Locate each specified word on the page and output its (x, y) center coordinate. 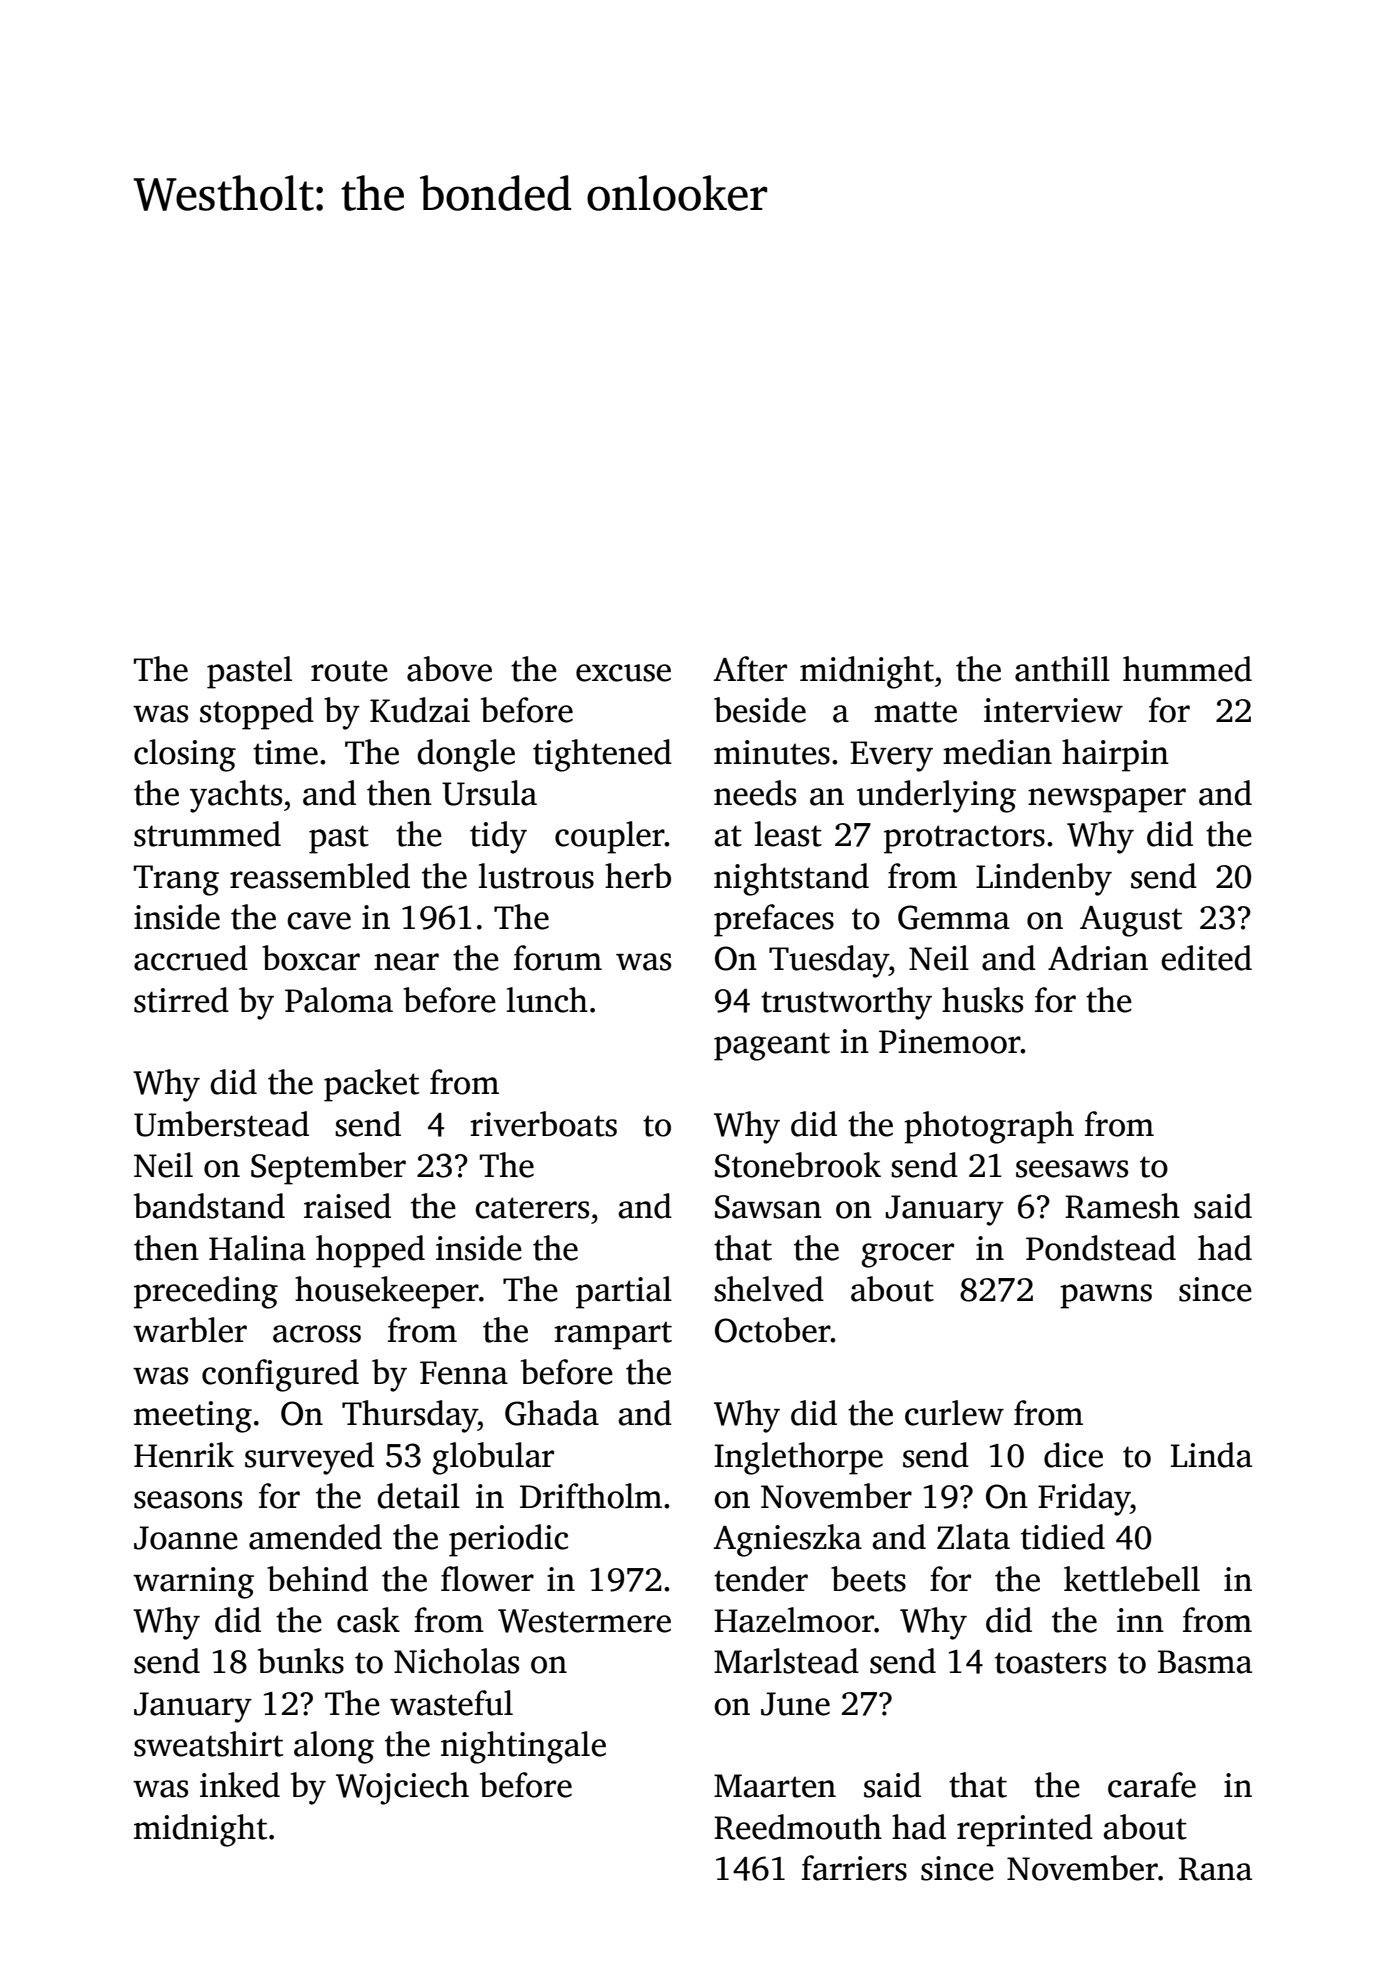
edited (1206, 958)
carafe (1152, 1785)
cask (368, 1620)
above (449, 669)
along (334, 1747)
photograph (989, 1127)
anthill (1062, 669)
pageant (772, 1046)
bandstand (209, 1206)
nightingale (523, 1747)
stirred (181, 1000)
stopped (257, 713)
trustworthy (846, 1003)
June (795, 1704)
